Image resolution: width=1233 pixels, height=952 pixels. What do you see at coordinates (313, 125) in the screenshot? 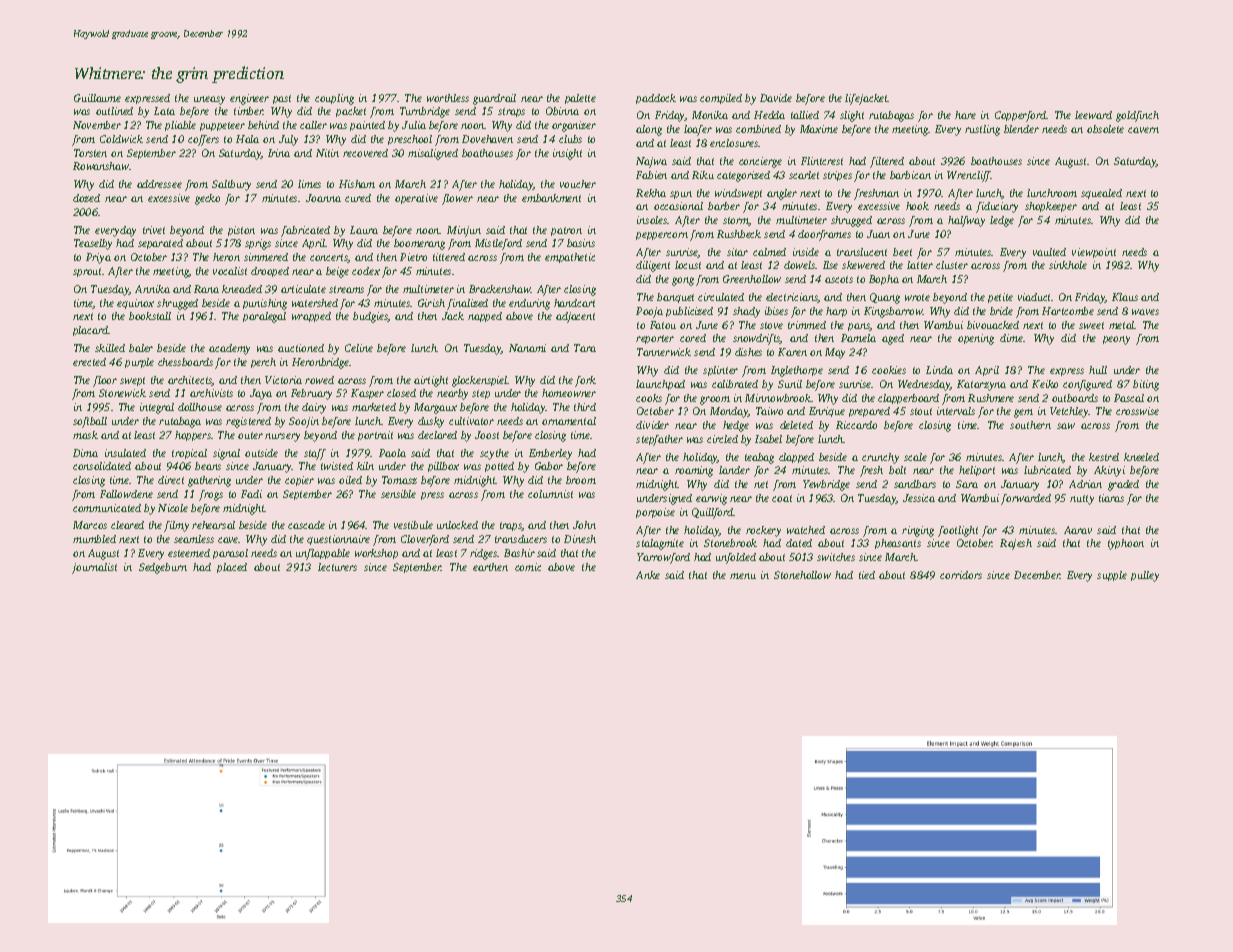
I see `caller` at bounding box center [313, 125].
